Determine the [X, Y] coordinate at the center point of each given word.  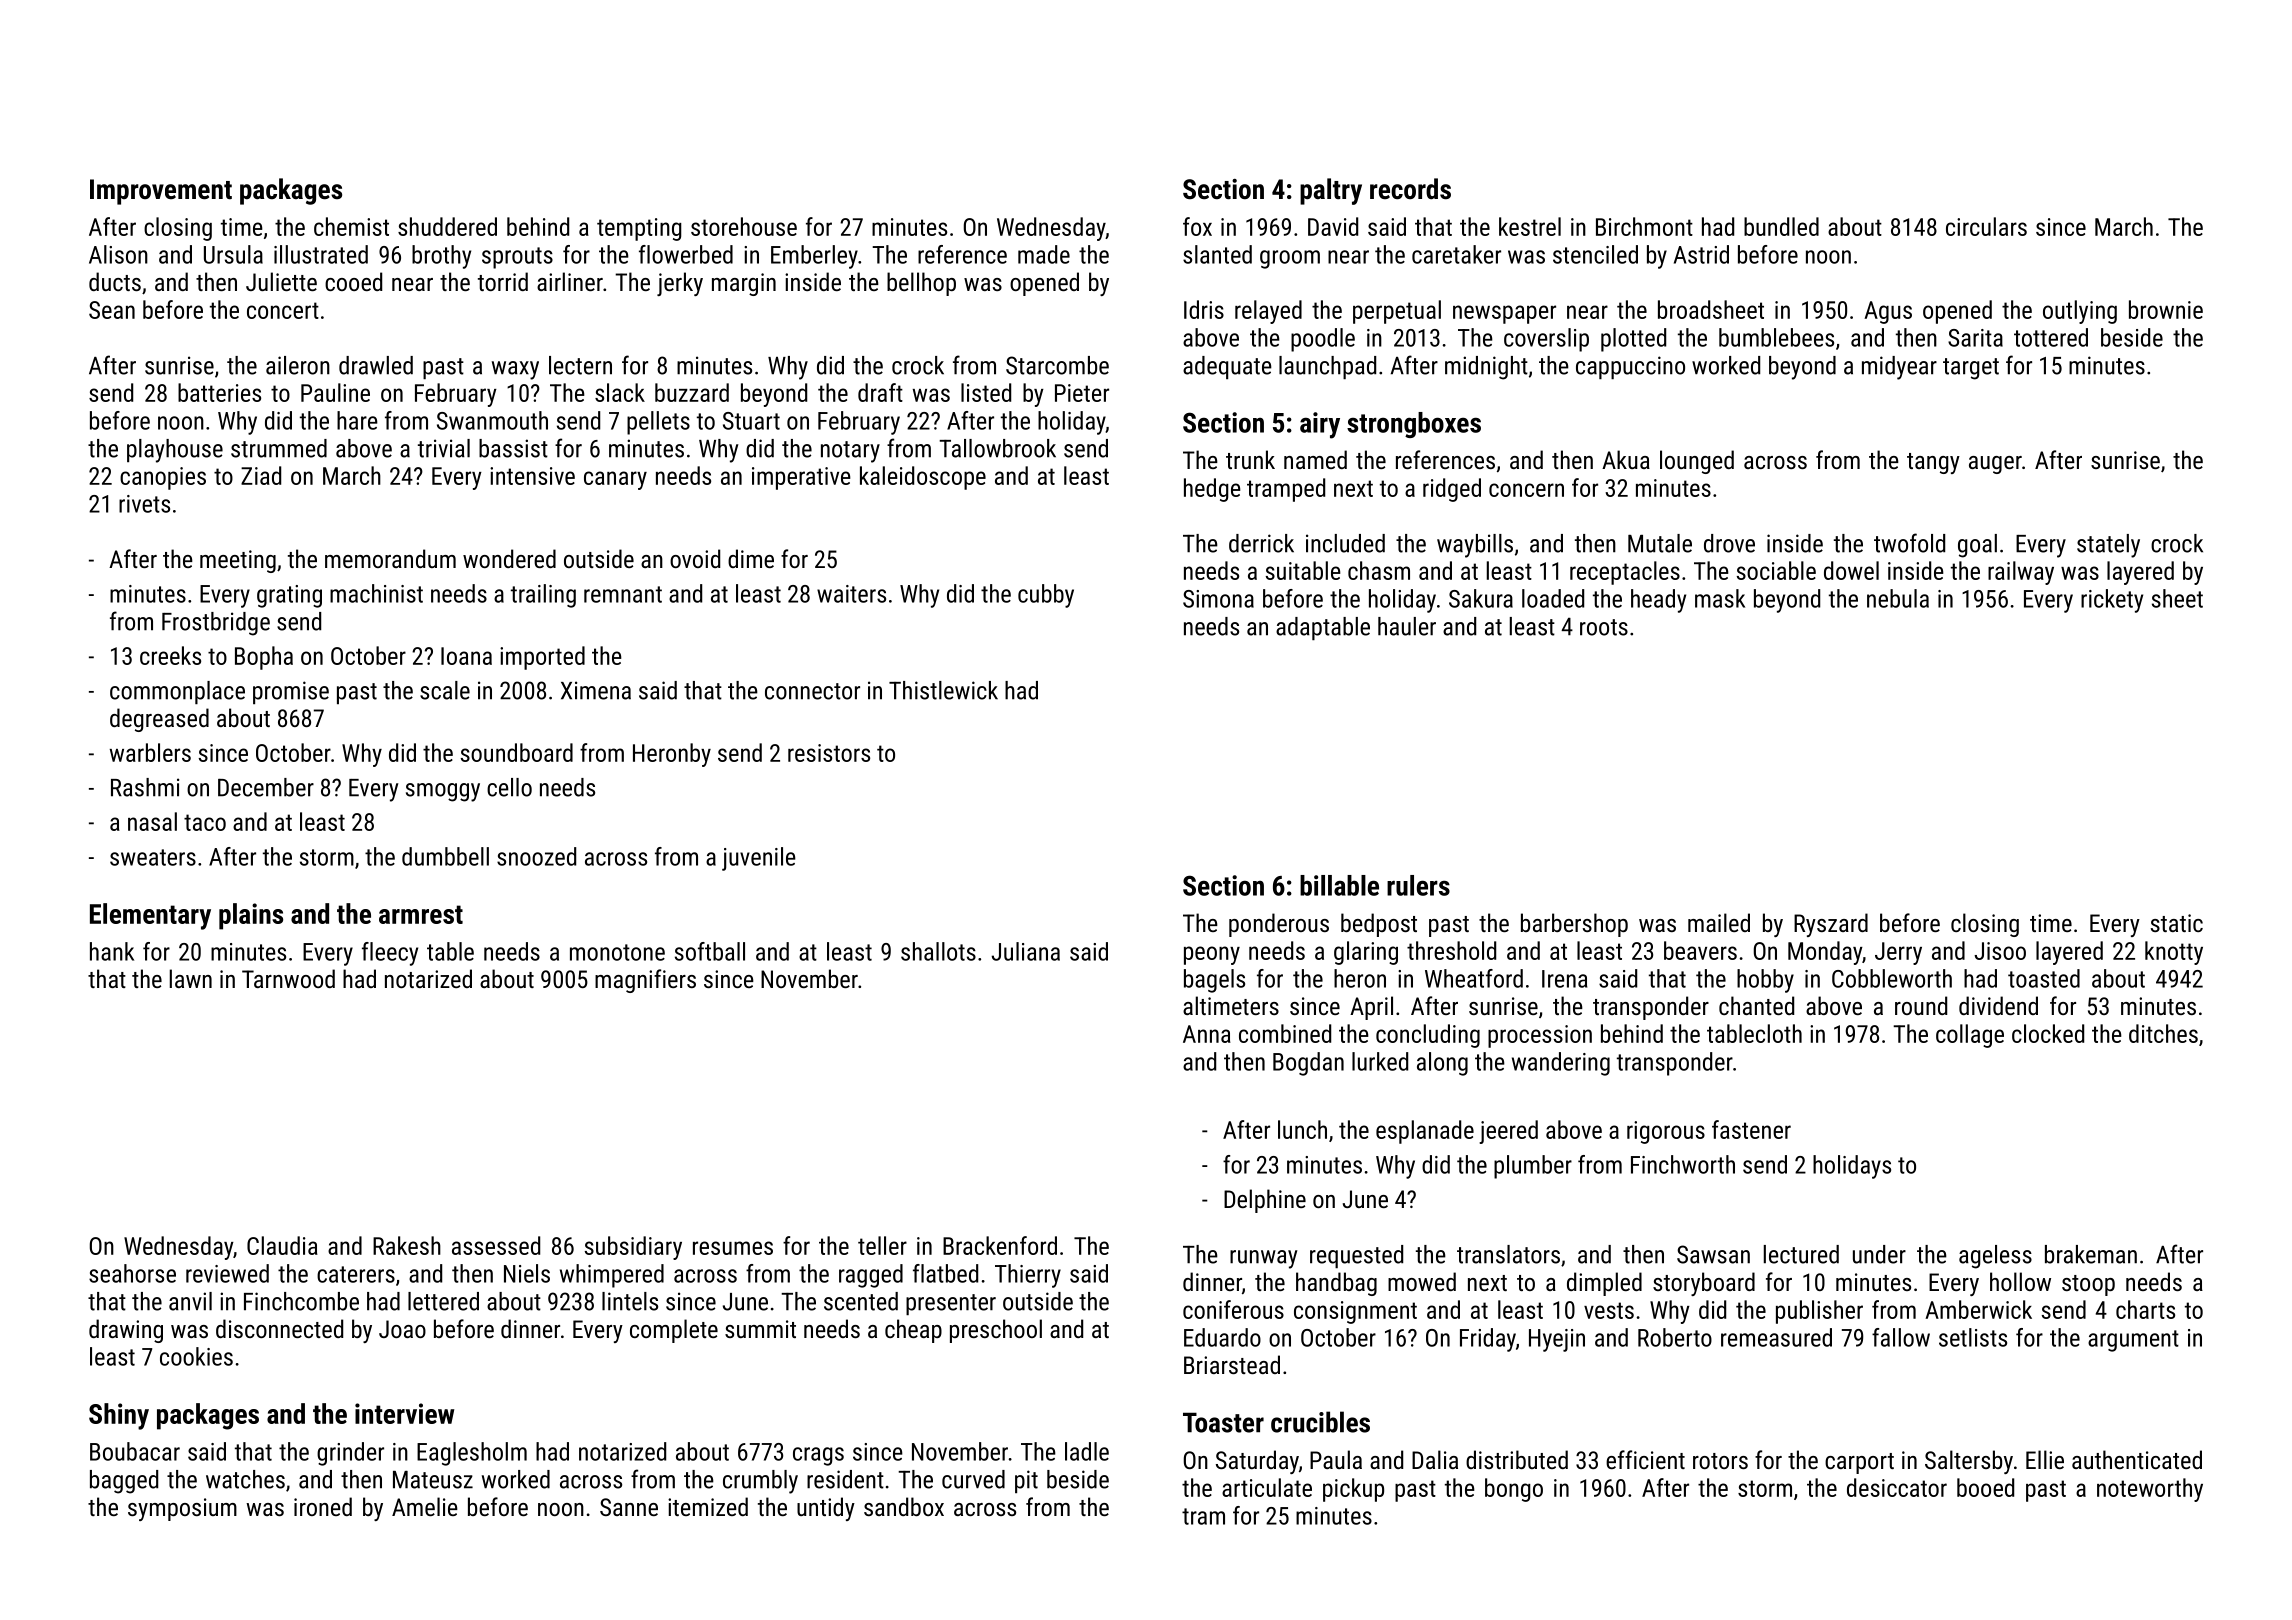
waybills [1475, 546]
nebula [1898, 598]
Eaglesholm [472, 1454]
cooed [353, 281]
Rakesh [407, 1245]
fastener [1751, 1129]
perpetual [1397, 312]
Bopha [264, 658]
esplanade [1425, 1132]
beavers [1700, 950]
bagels [1214, 981]
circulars [1986, 226]
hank [112, 951]
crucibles [1320, 1422]
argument [2133, 1341]
